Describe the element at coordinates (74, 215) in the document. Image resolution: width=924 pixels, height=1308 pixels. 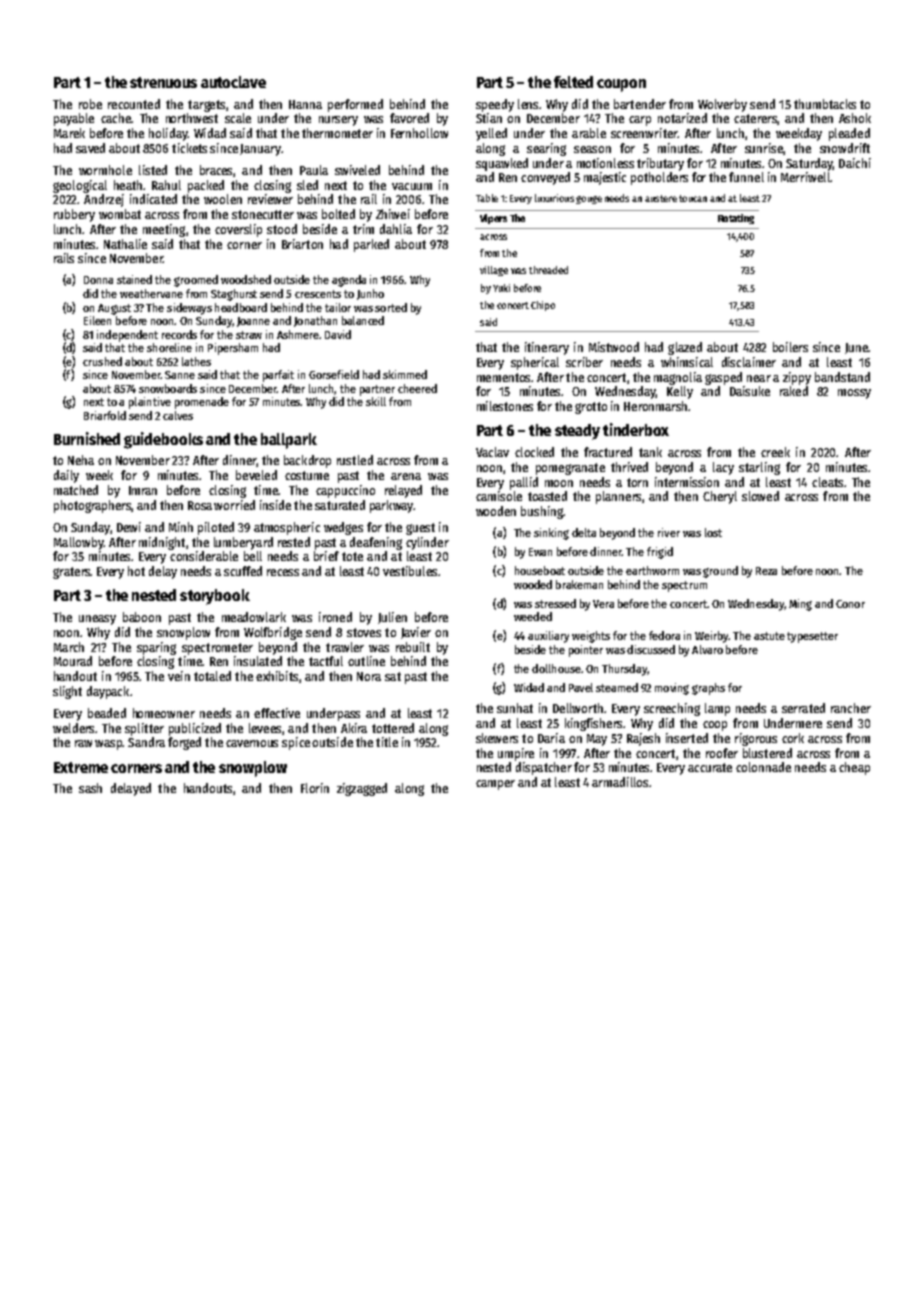
I see `rubbery` at that location.
